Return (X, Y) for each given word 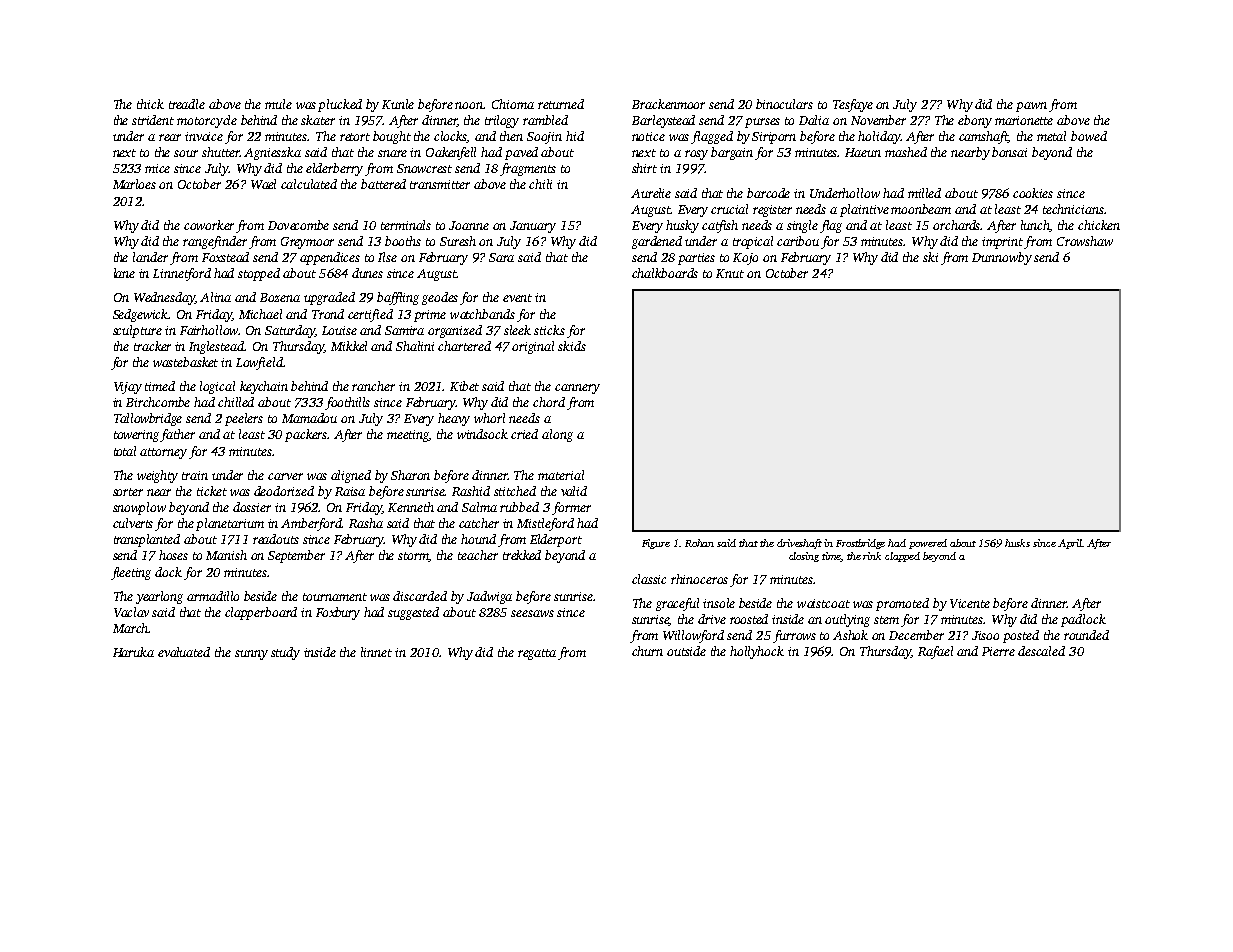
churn (647, 651)
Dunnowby (1002, 258)
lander (150, 257)
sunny (251, 655)
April (1070, 544)
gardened (657, 242)
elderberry (334, 169)
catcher (479, 523)
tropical (753, 242)
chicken (1099, 225)
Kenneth (411, 507)
